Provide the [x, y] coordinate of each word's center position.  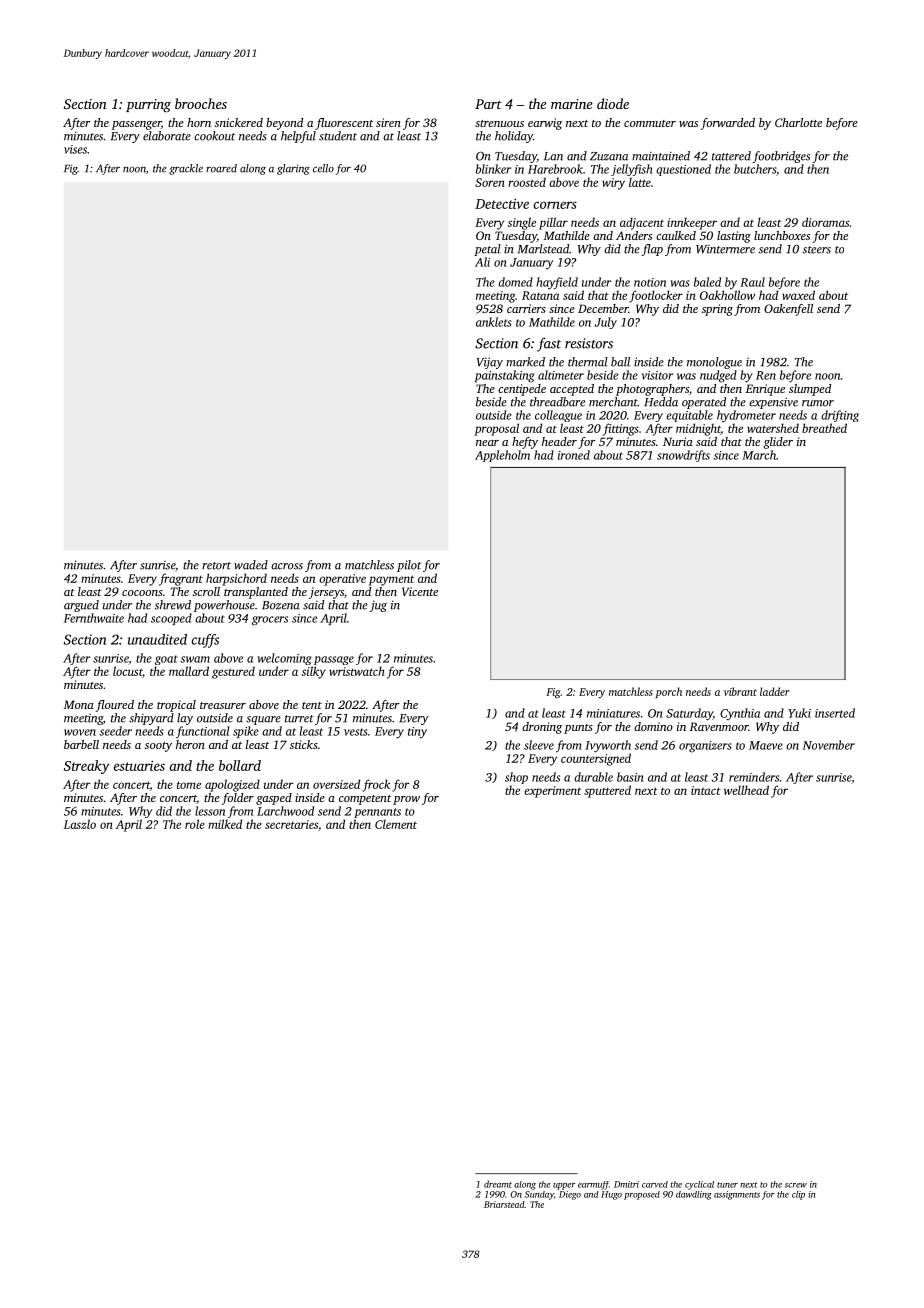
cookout [214, 136]
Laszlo [80, 824]
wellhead [746, 790]
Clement [396, 824]
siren [388, 122]
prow [406, 800]
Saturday [689, 714]
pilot [409, 566]
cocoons [142, 593]
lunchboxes [782, 235]
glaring [293, 169]
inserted [835, 713]
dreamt [498, 1184]
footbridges [781, 157]
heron [190, 744]
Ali [482, 262]
